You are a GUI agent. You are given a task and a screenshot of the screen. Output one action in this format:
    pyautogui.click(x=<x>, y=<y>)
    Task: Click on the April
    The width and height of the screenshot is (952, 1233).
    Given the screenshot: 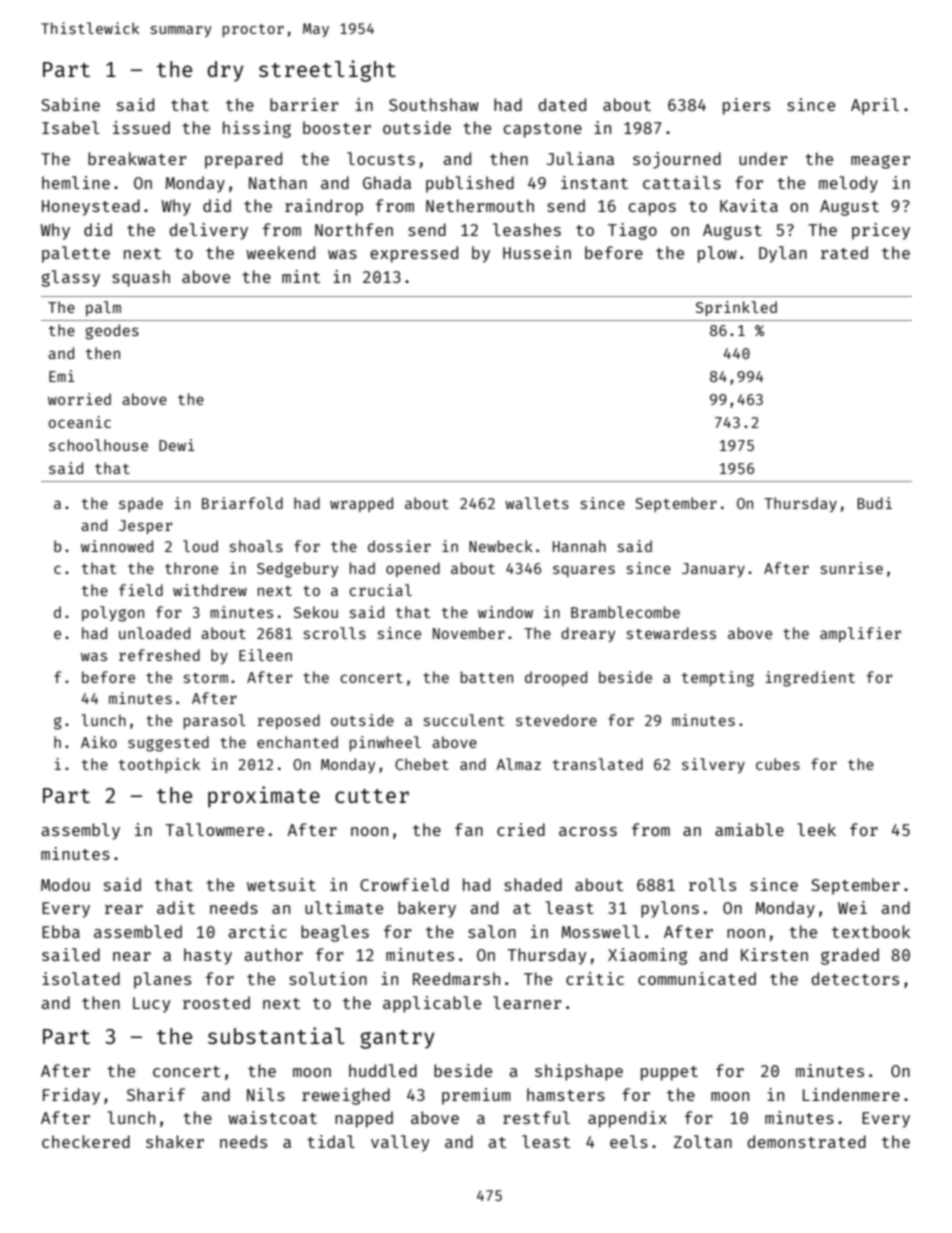 What is the action you would take?
    pyautogui.click(x=875, y=106)
